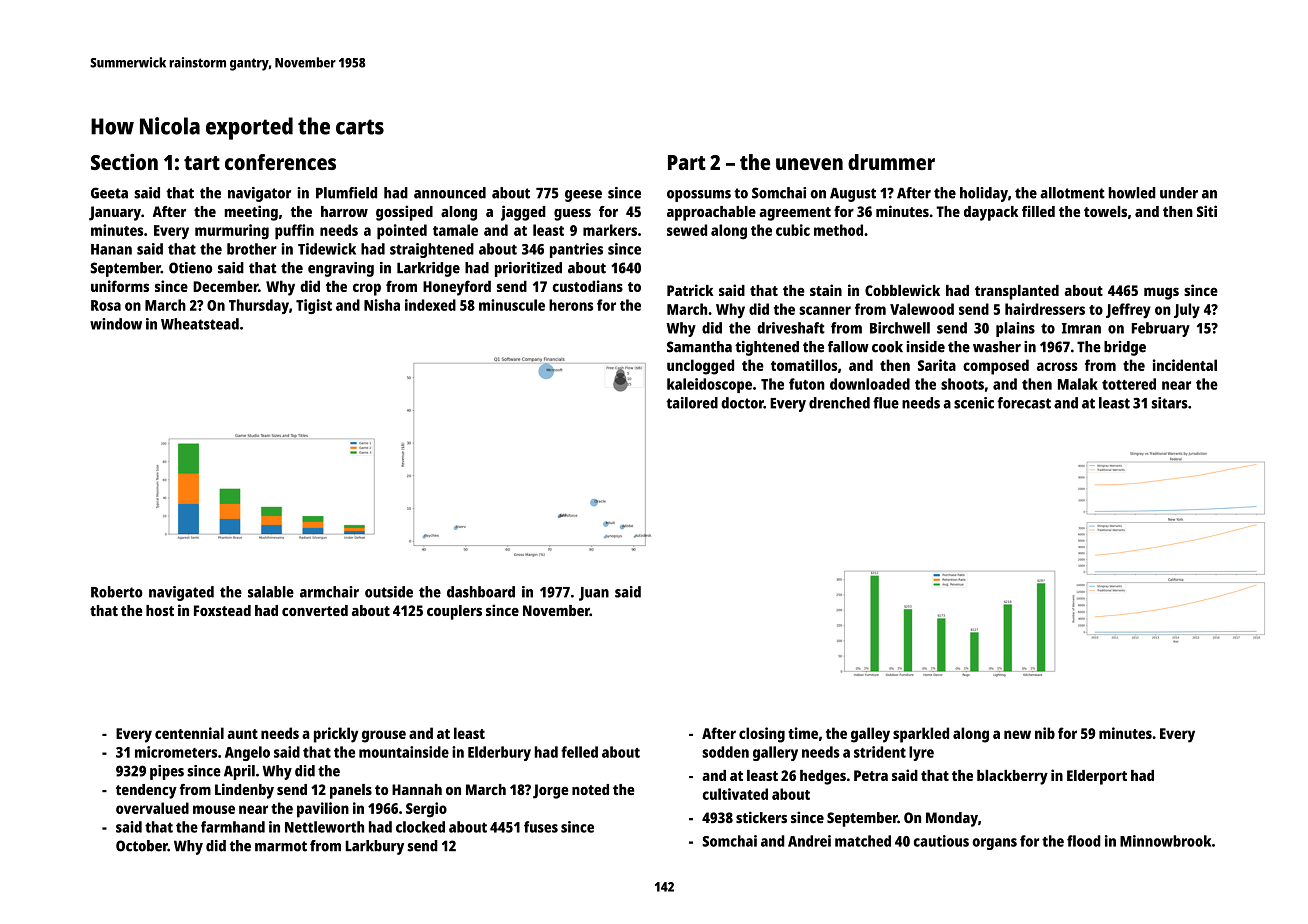 This image has height=924, width=1308. What do you see at coordinates (891, 162) in the image?
I see `drummer` at bounding box center [891, 162].
